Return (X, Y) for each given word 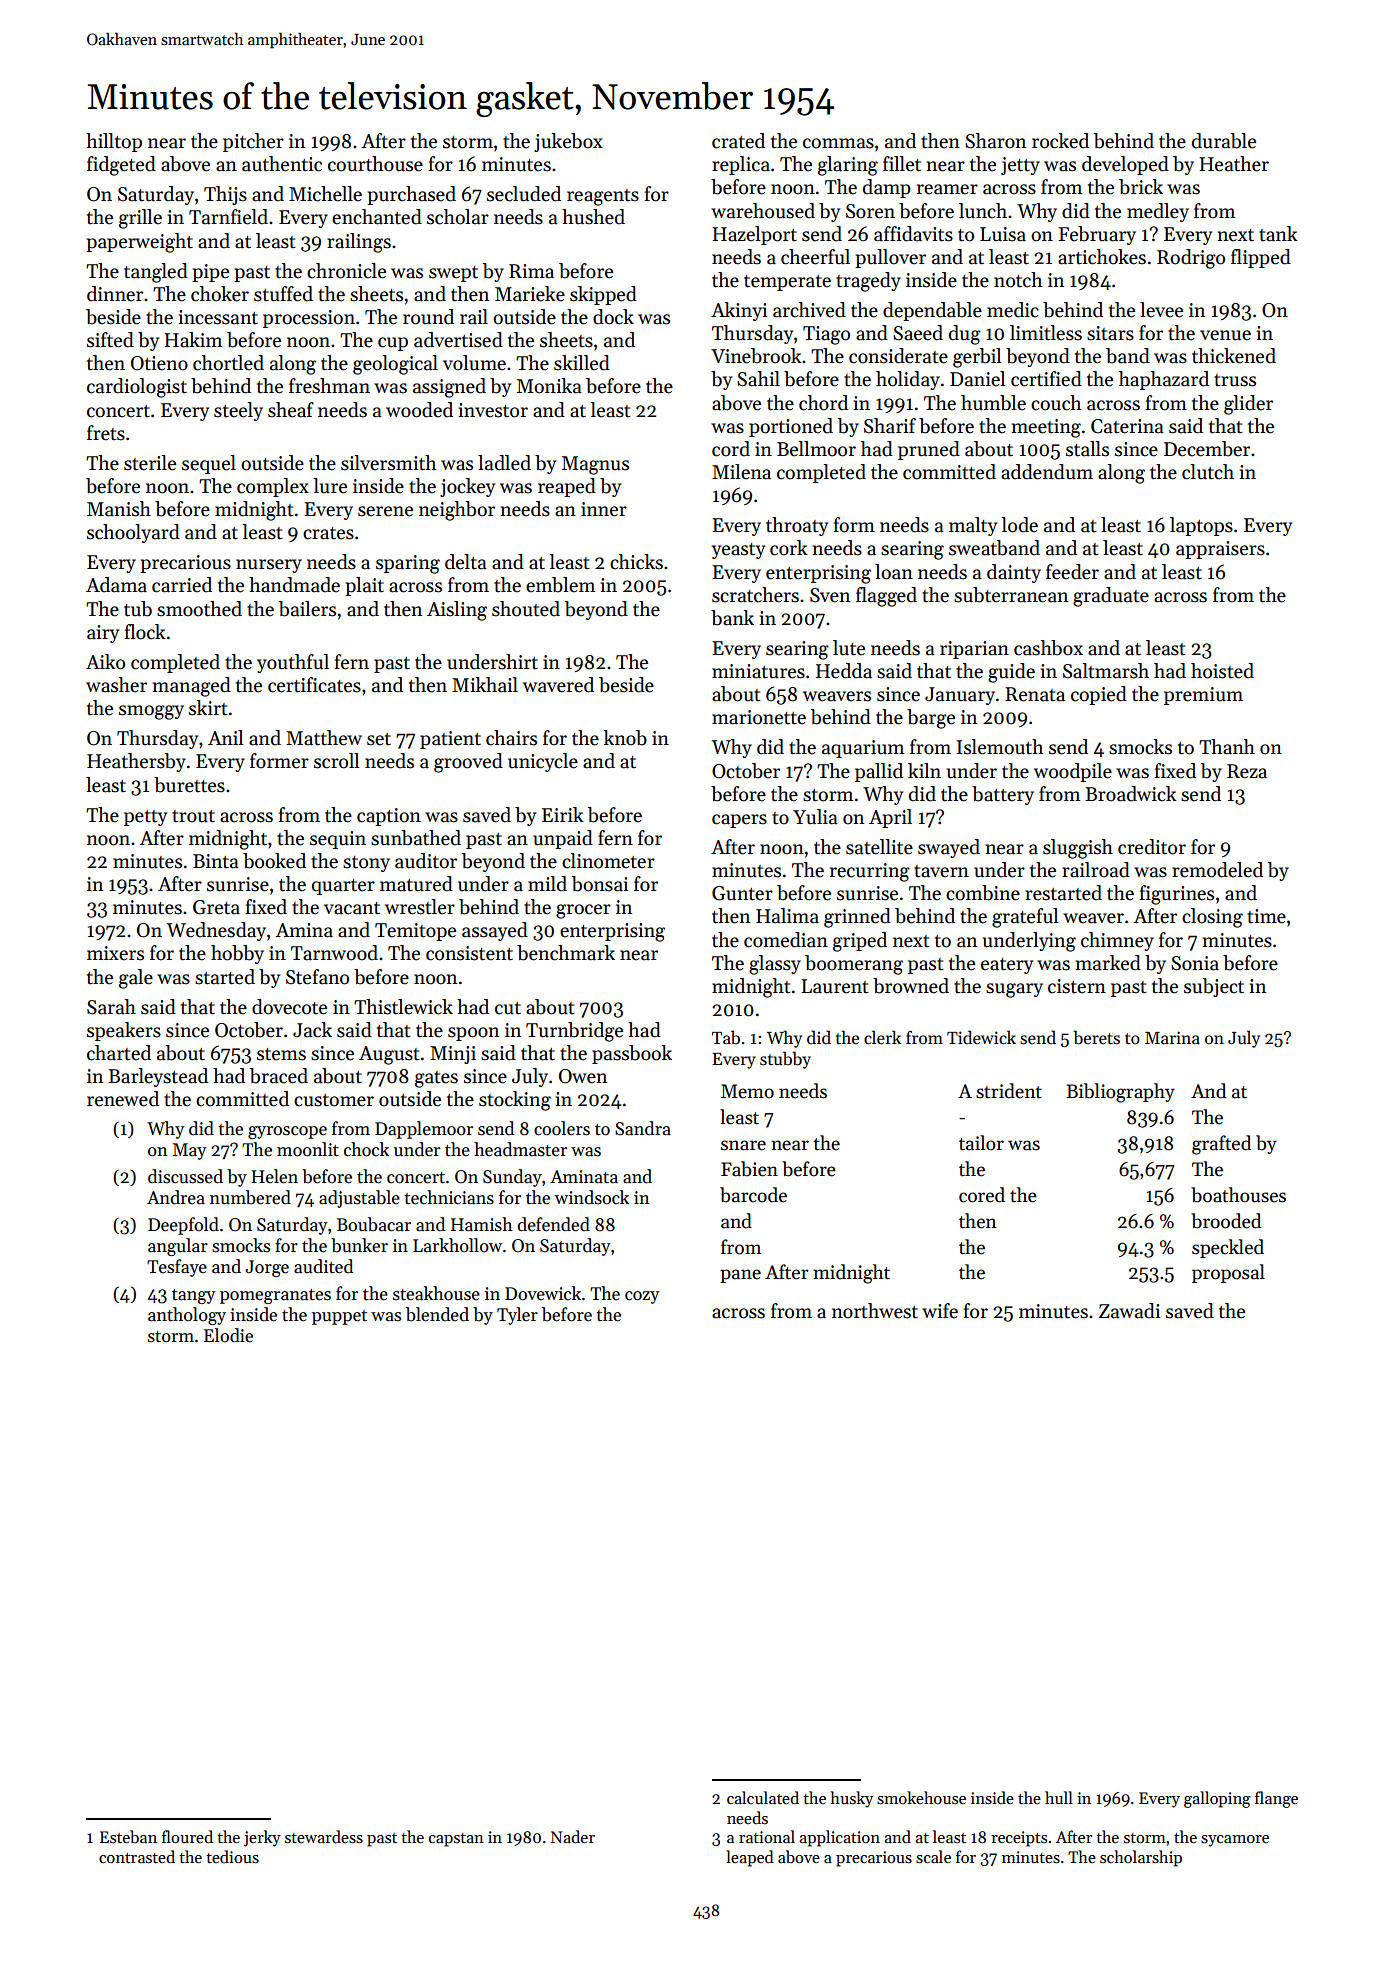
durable (1224, 141)
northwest (875, 1311)
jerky (262, 1838)
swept (453, 274)
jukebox (568, 142)
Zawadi (1129, 1311)
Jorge (267, 1268)
